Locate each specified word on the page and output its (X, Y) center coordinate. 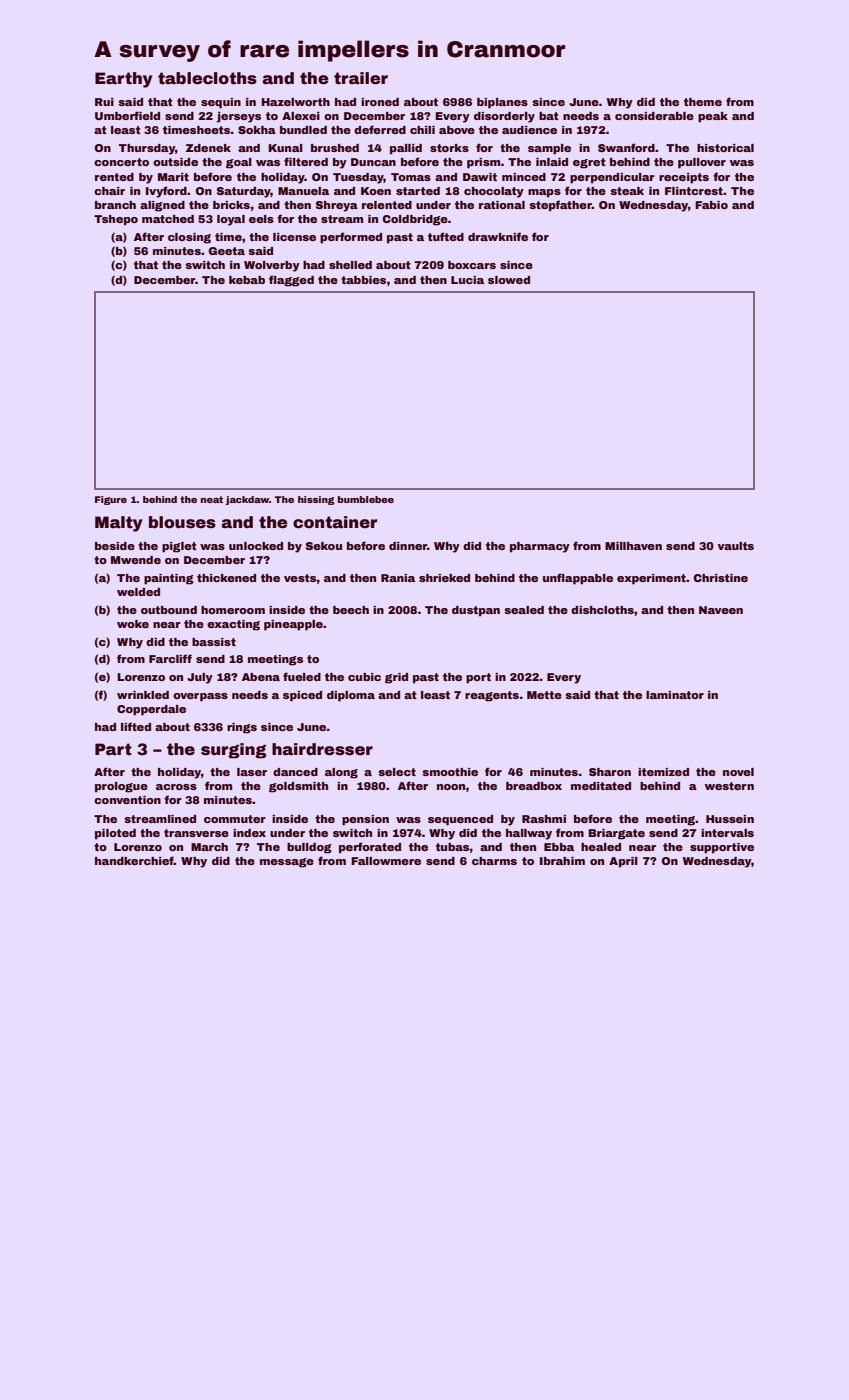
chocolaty (494, 192)
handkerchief (134, 860)
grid (396, 678)
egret (589, 163)
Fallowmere (386, 861)
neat (212, 499)
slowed (509, 280)
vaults (736, 546)
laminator (675, 695)
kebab (247, 280)
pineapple (293, 625)
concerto (121, 162)
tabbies (363, 280)
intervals (727, 833)
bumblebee (366, 499)
